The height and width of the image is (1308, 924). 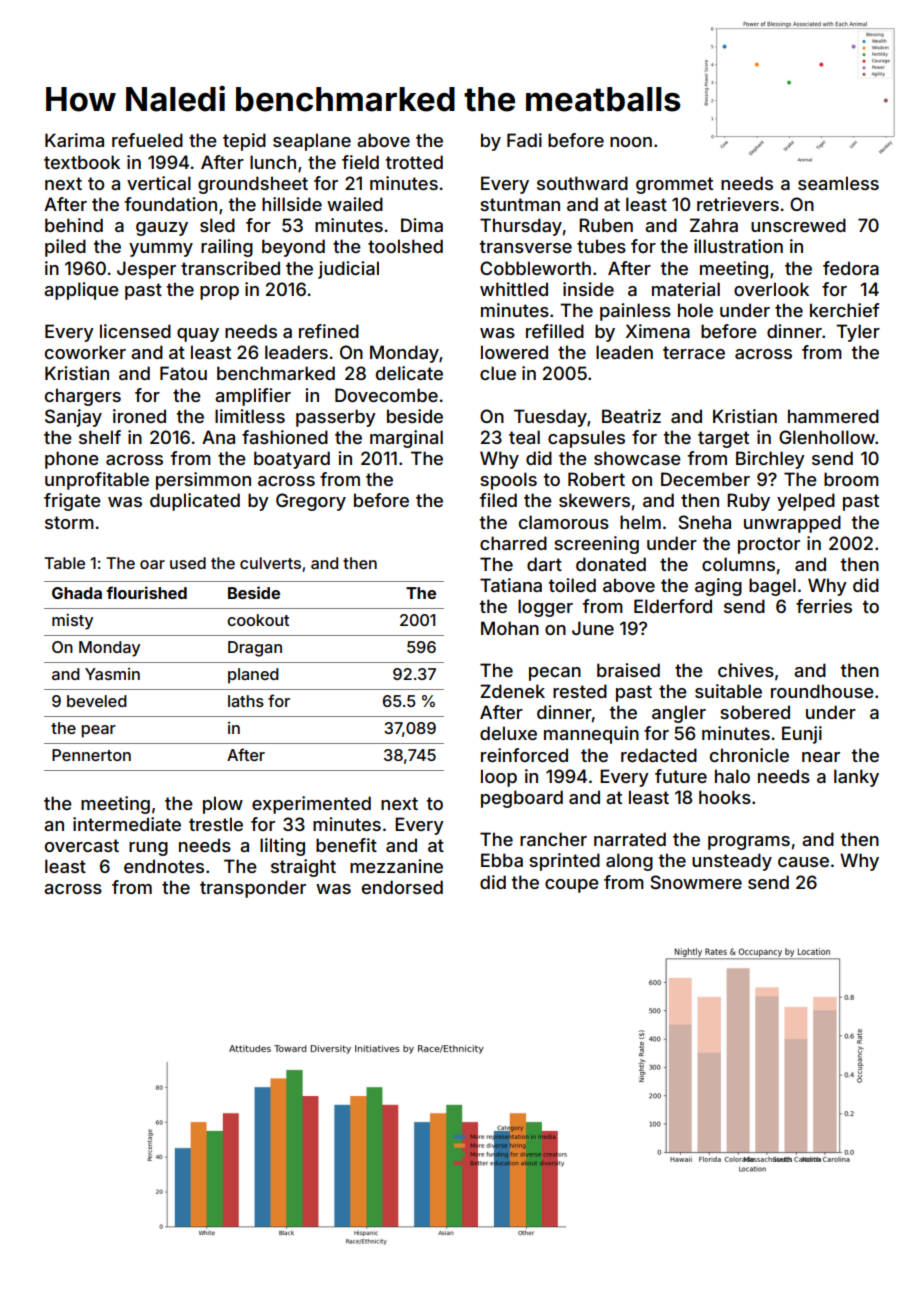 What do you see at coordinates (311, 502) in the image?
I see `Gregory` at bounding box center [311, 502].
